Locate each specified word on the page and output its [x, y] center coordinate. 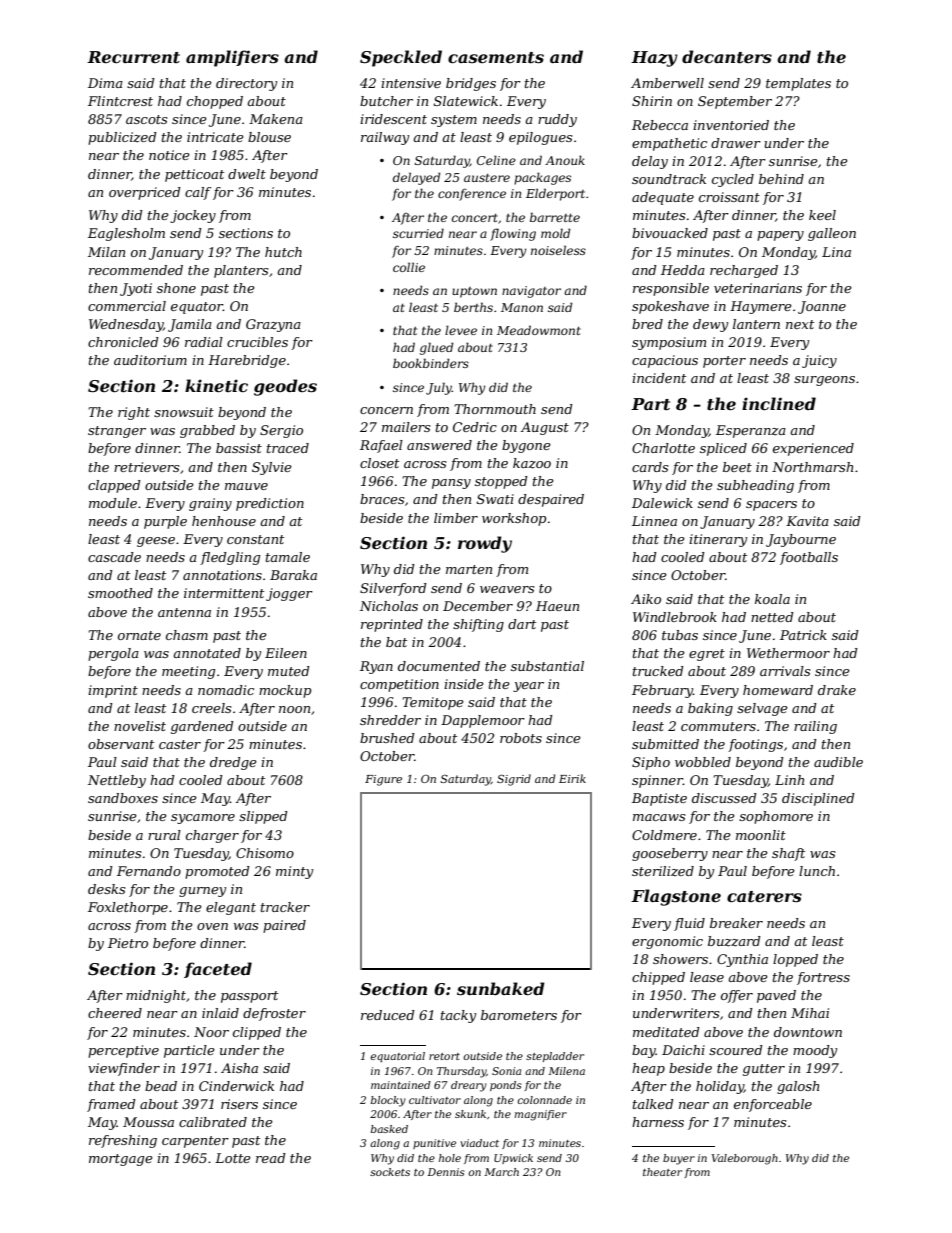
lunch [817, 871]
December [478, 606]
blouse [269, 137]
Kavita [807, 521]
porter [724, 362]
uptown [474, 292]
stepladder [555, 1057]
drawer [736, 143]
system [454, 121]
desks [106, 889]
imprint [113, 691]
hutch [283, 252]
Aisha [239, 1068]
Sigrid [514, 780]
